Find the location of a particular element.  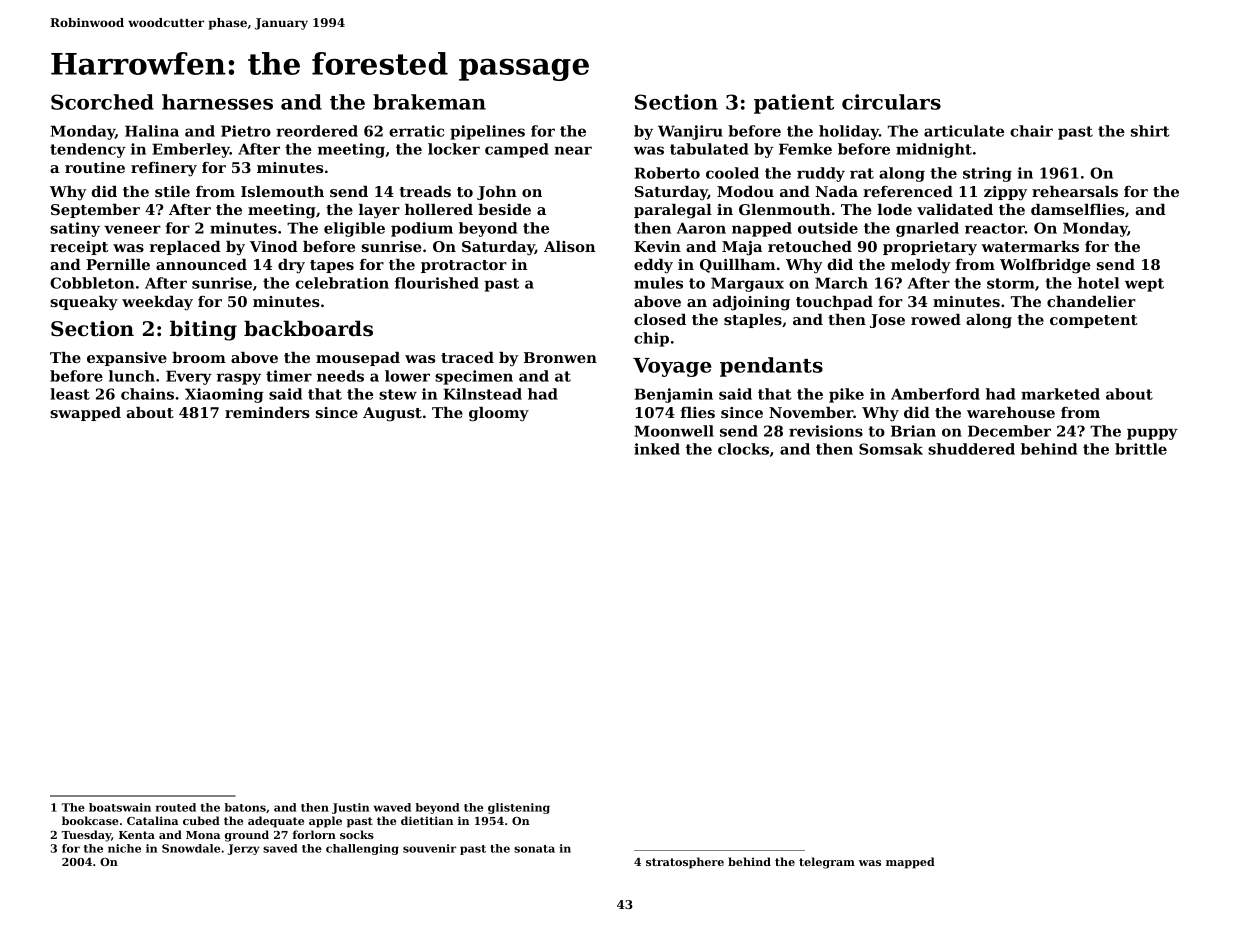

retouched is located at coordinates (810, 246).
